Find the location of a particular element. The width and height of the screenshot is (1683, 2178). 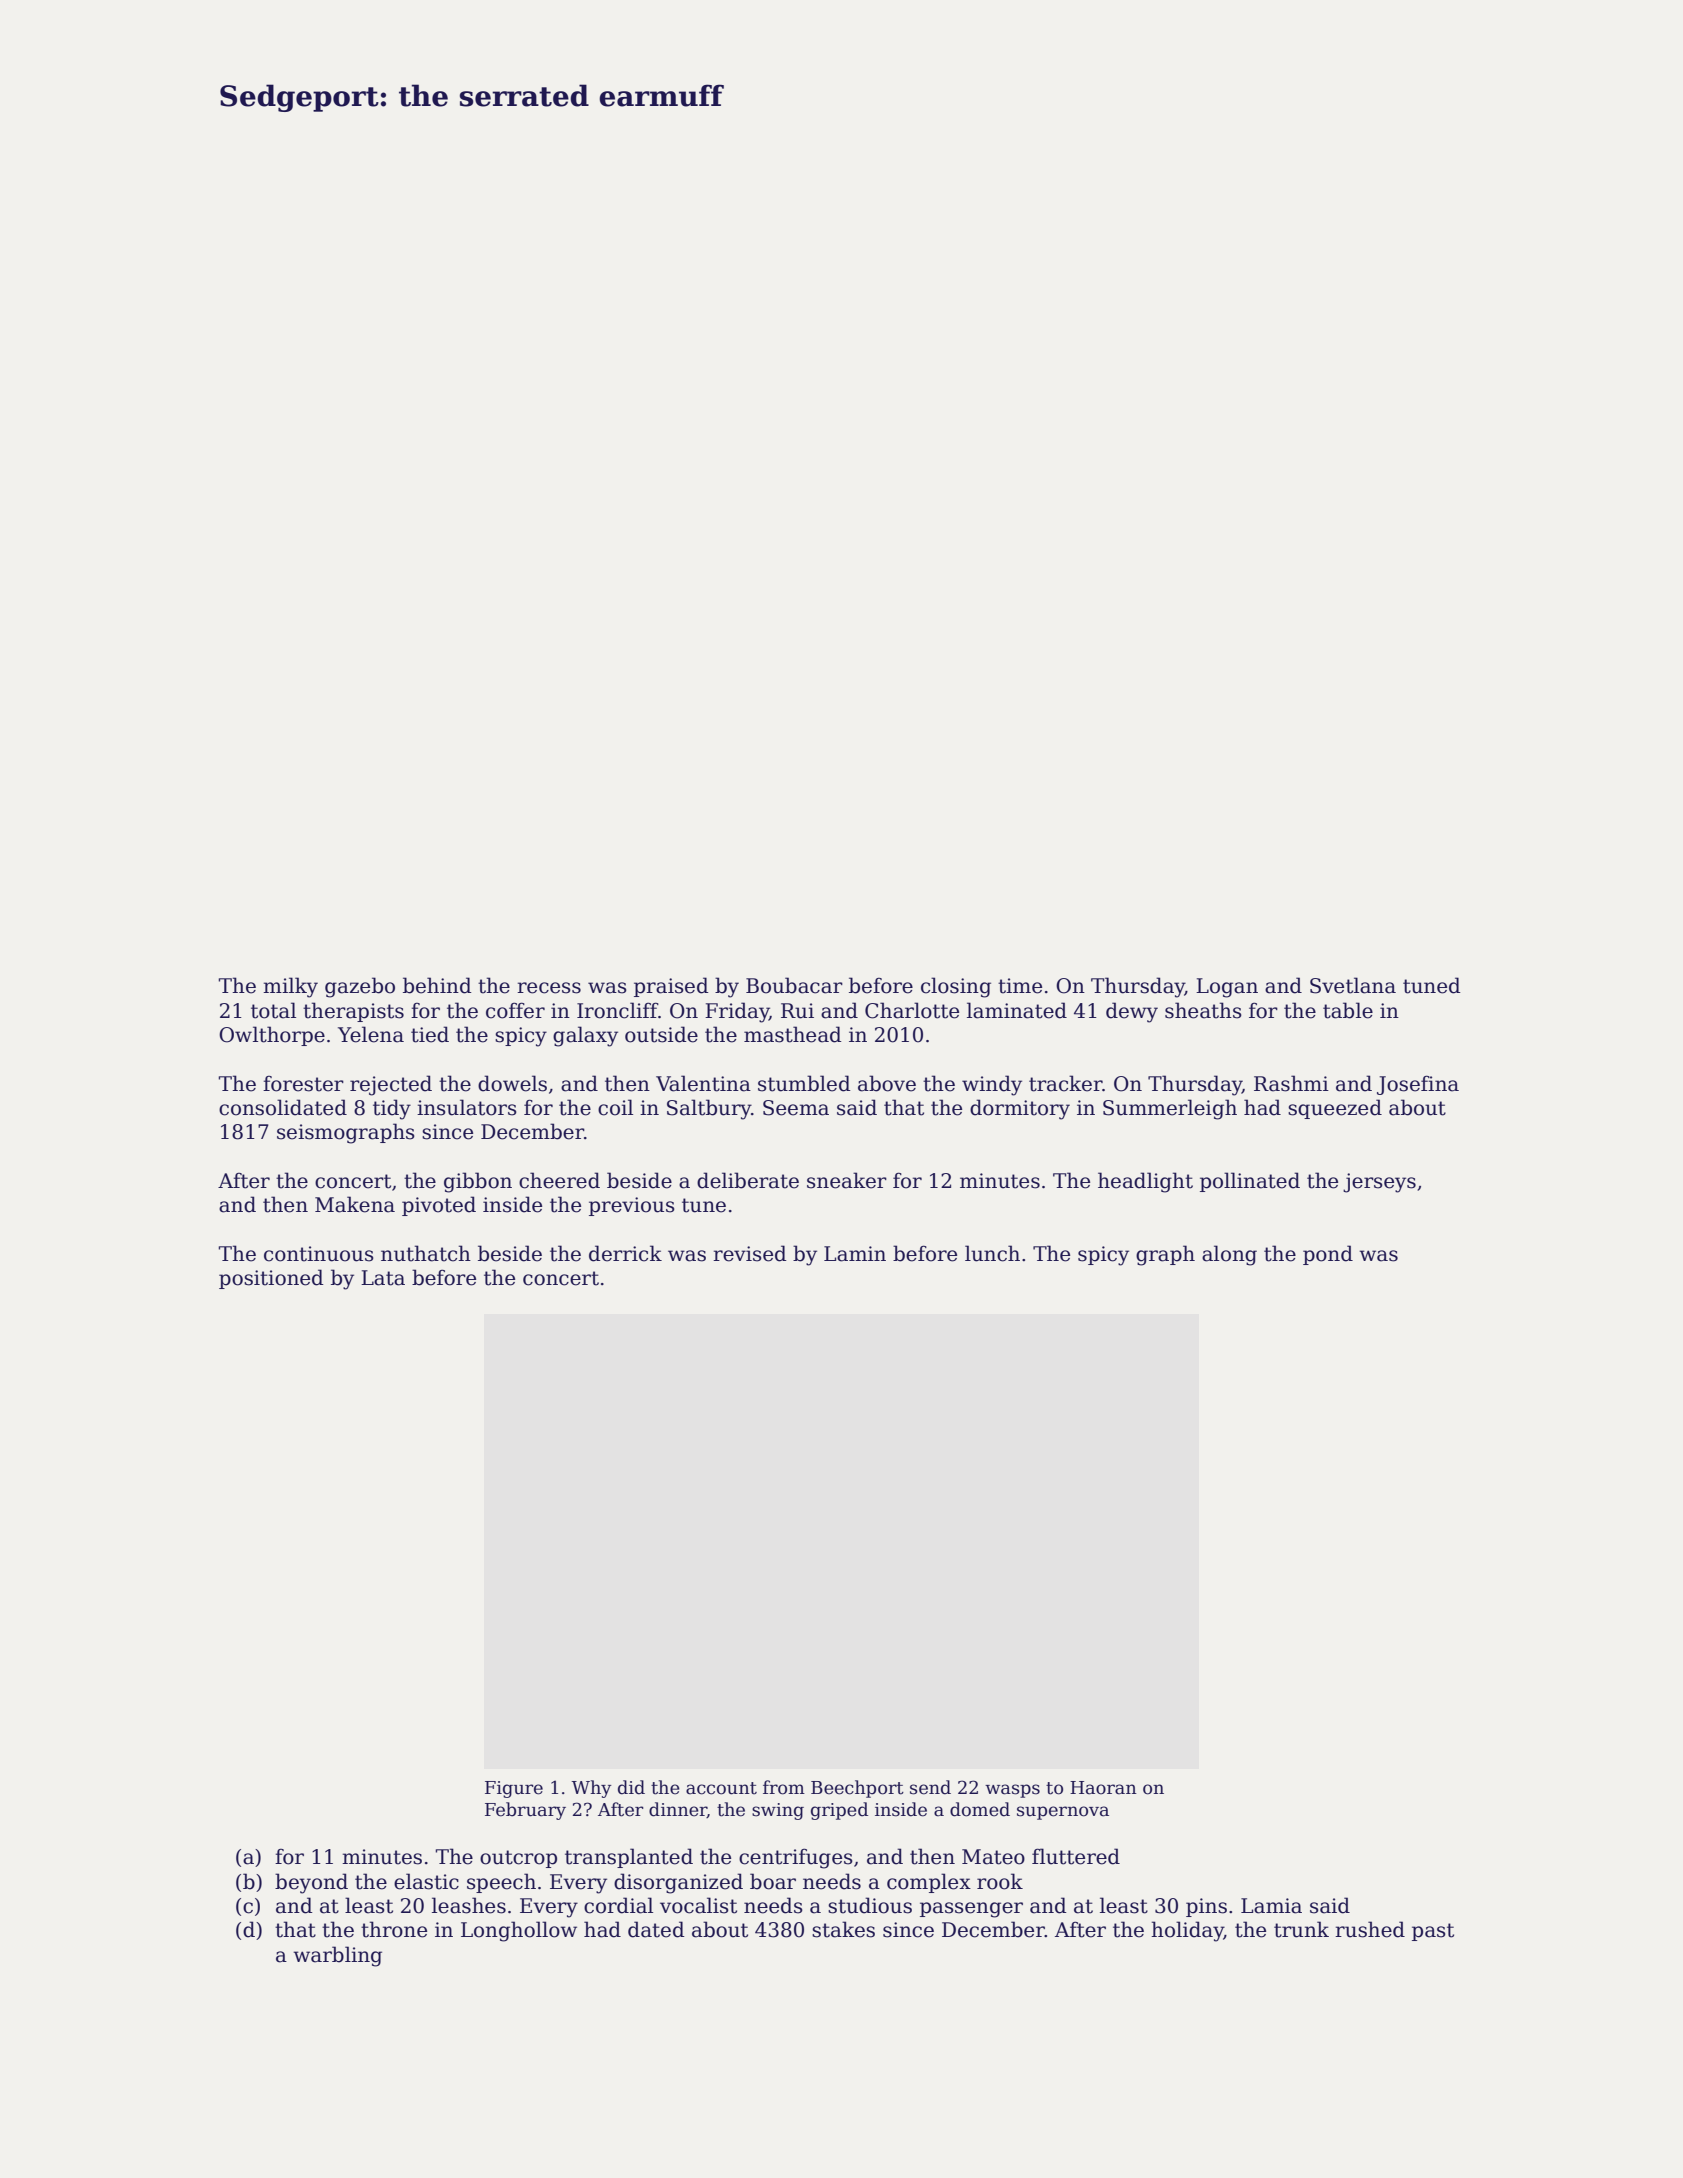

from is located at coordinates (784, 1787).
